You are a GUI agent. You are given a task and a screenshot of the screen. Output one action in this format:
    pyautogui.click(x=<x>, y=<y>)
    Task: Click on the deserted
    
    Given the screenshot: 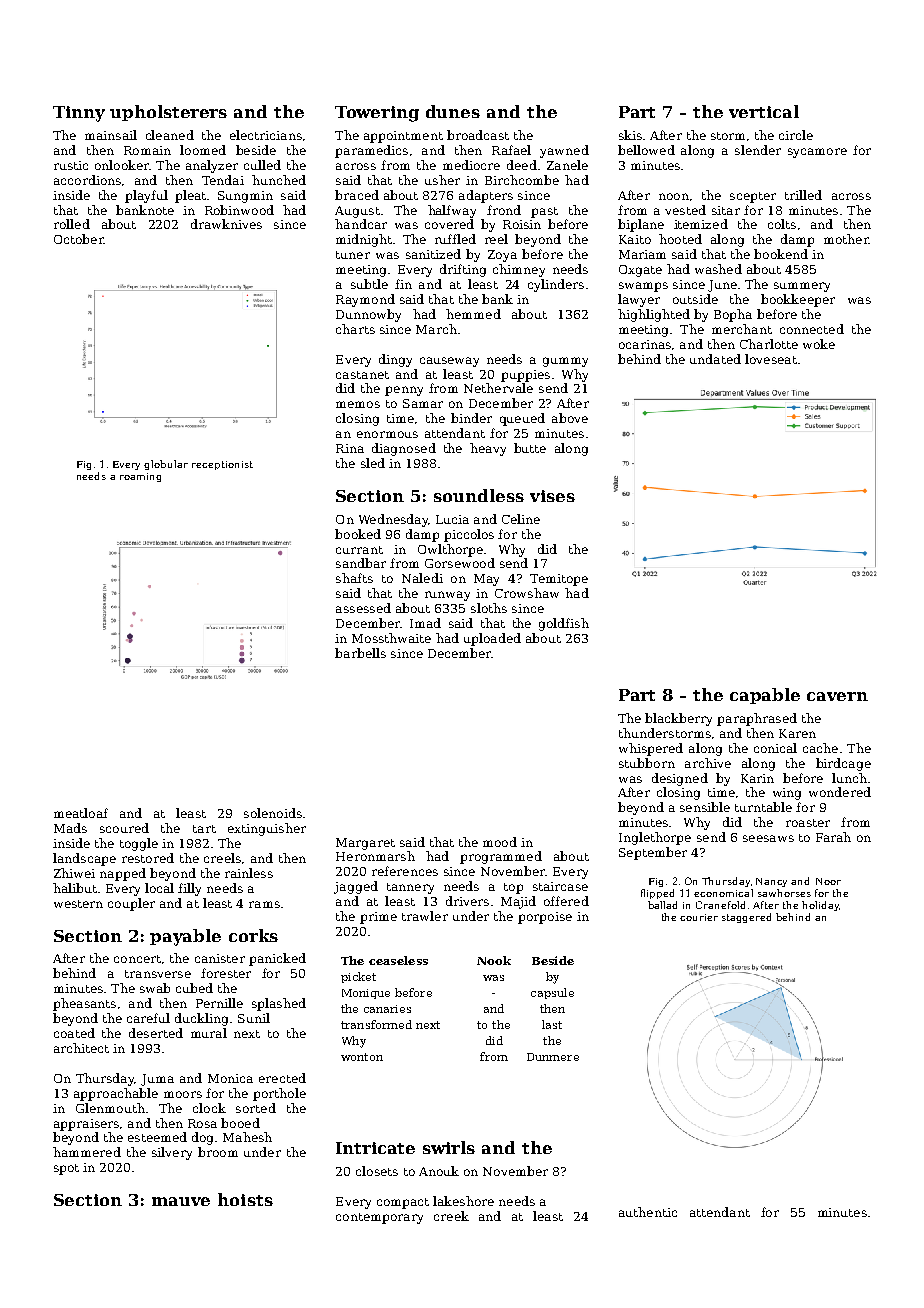 What is the action you would take?
    pyautogui.click(x=156, y=1033)
